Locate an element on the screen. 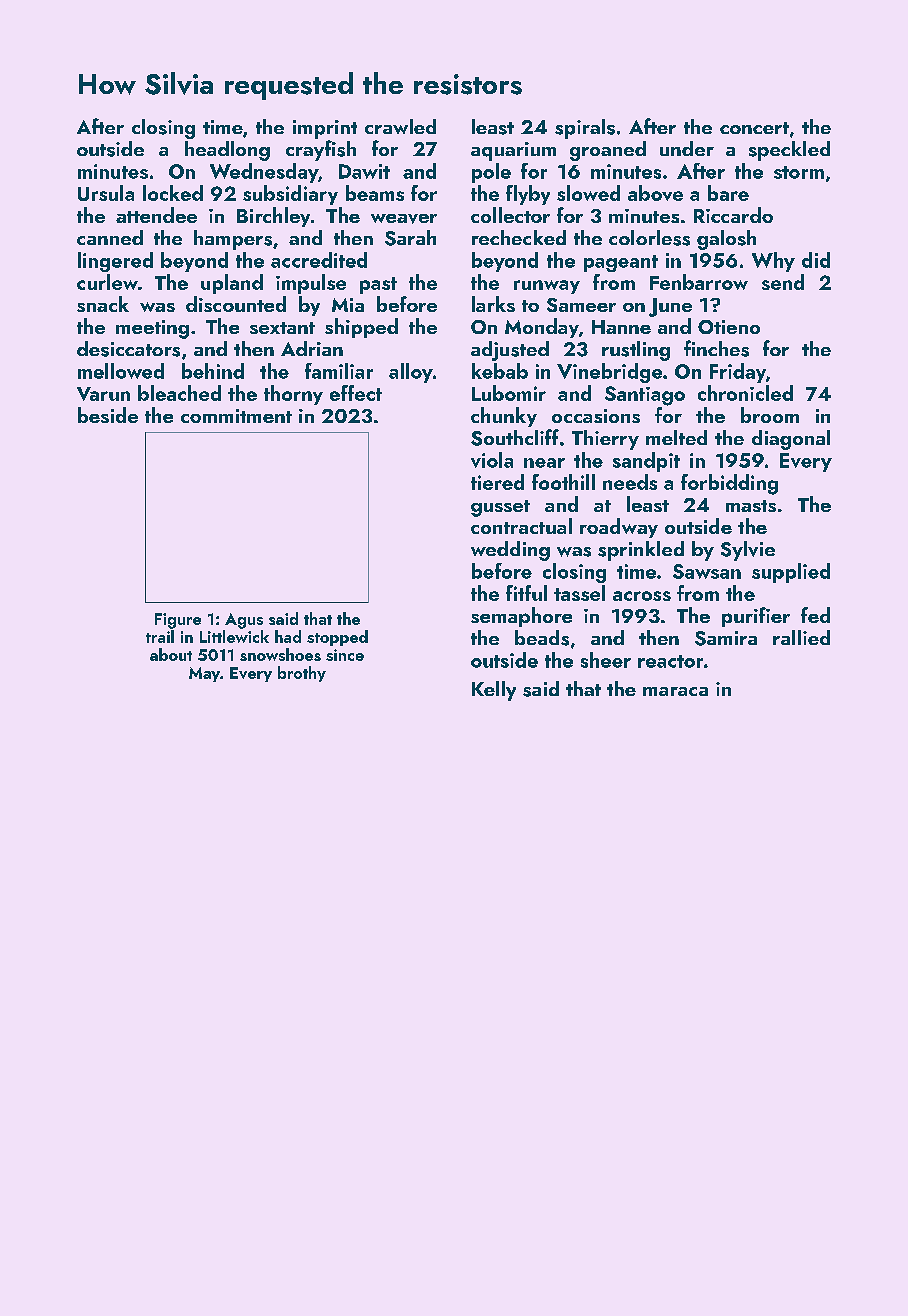 The image size is (908, 1316). under is located at coordinates (687, 148).
